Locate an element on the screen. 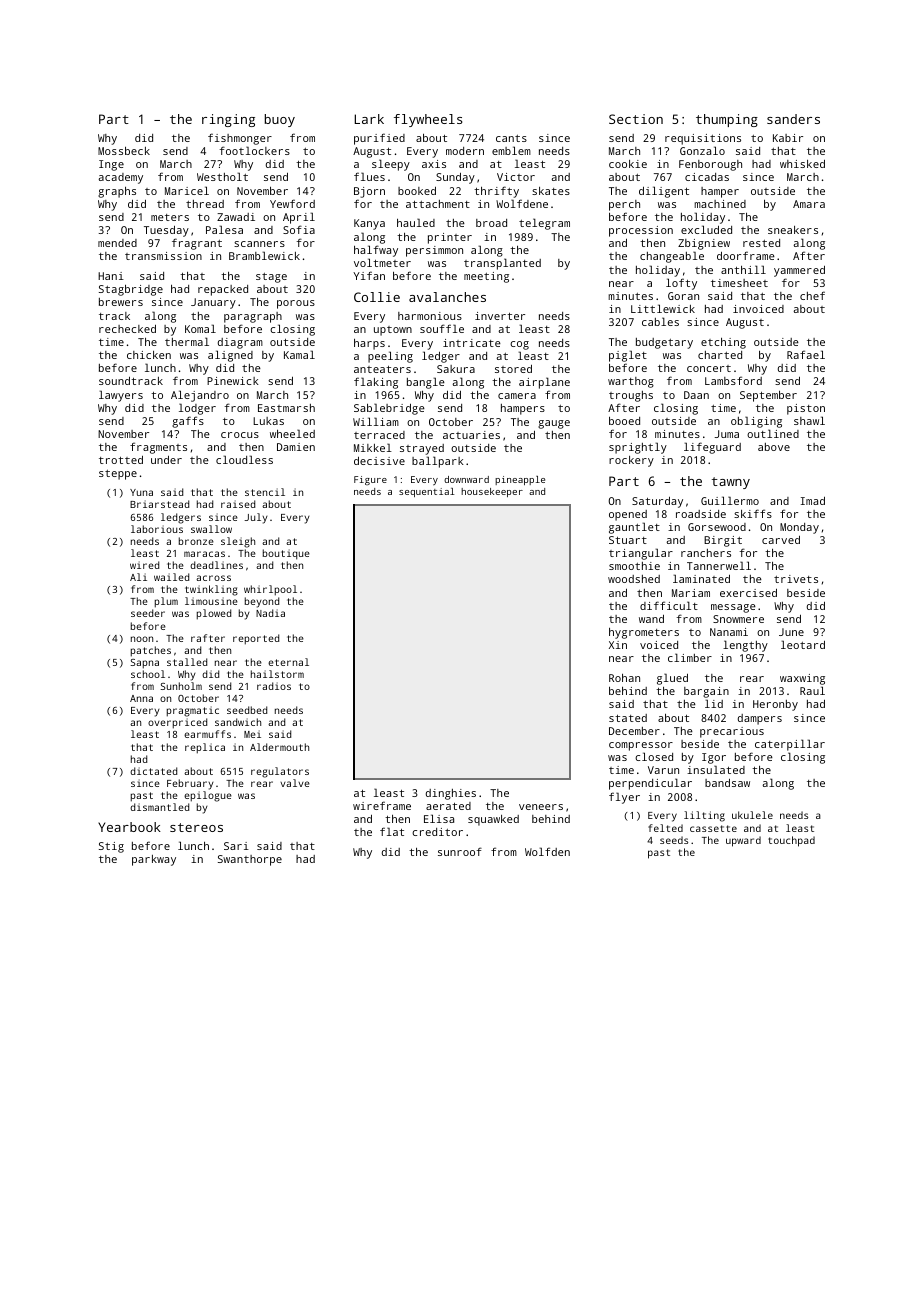 Image resolution: width=924 pixels, height=1308 pixels. Rohan is located at coordinates (624, 678).
